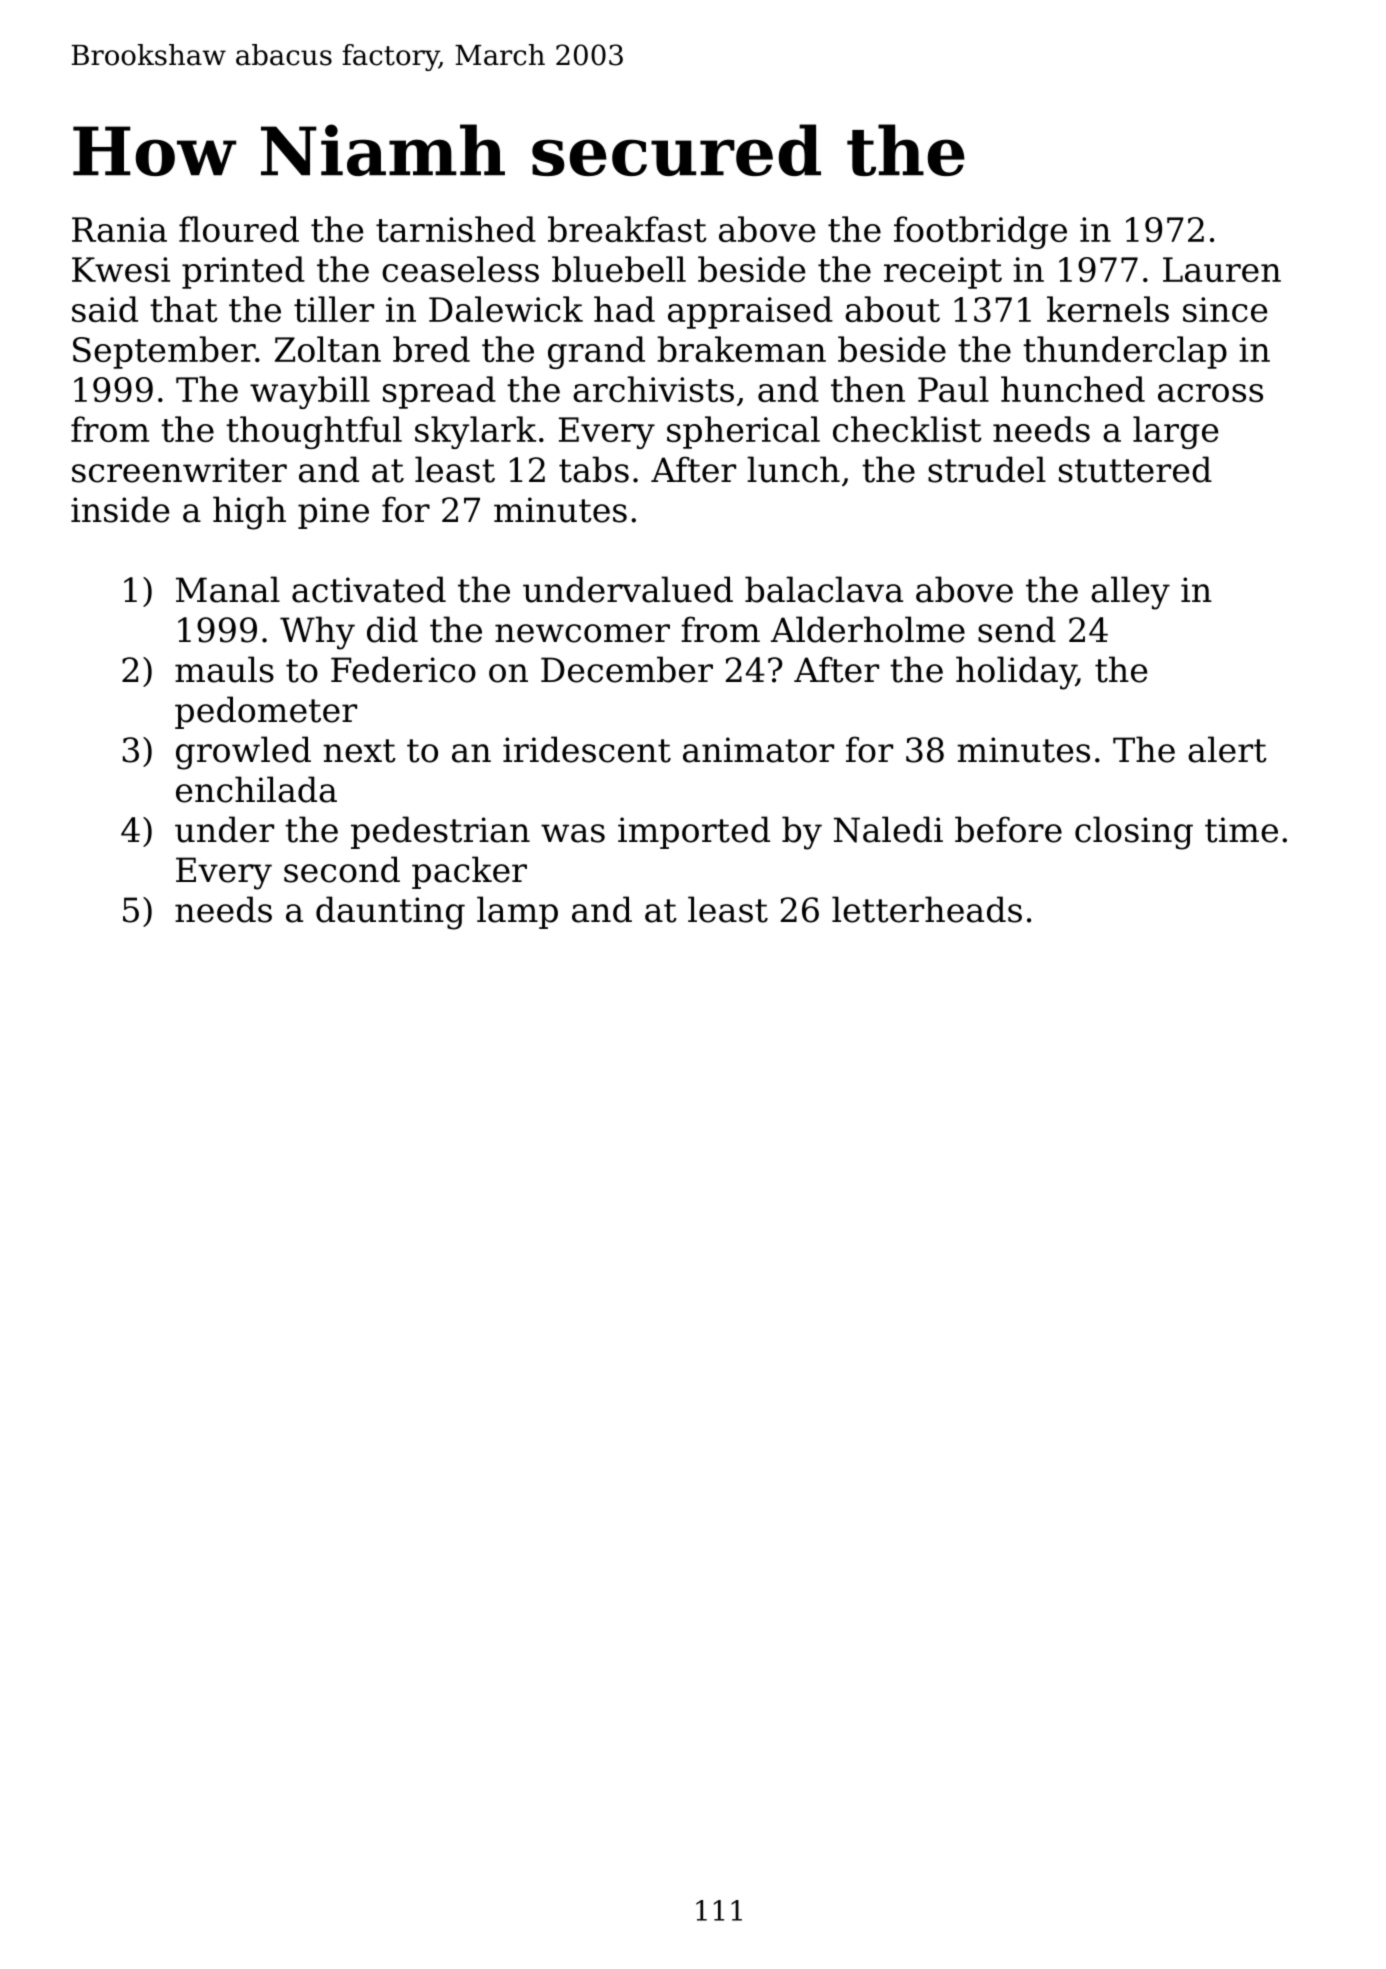 The width and height of the screenshot is (1386, 1969). I want to click on tiller, so click(334, 309).
